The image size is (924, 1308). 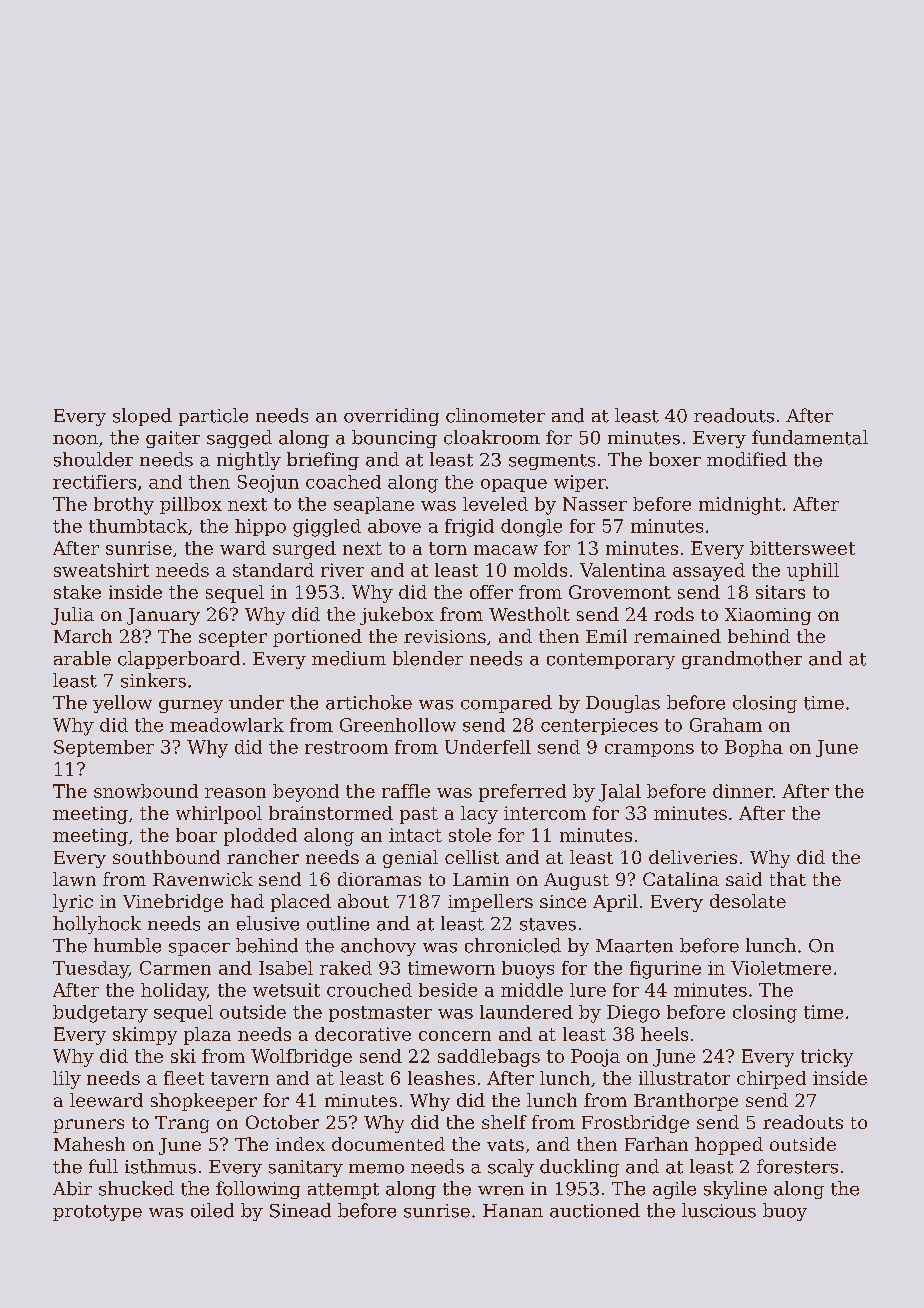 I want to click on sloped, so click(x=142, y=417).
